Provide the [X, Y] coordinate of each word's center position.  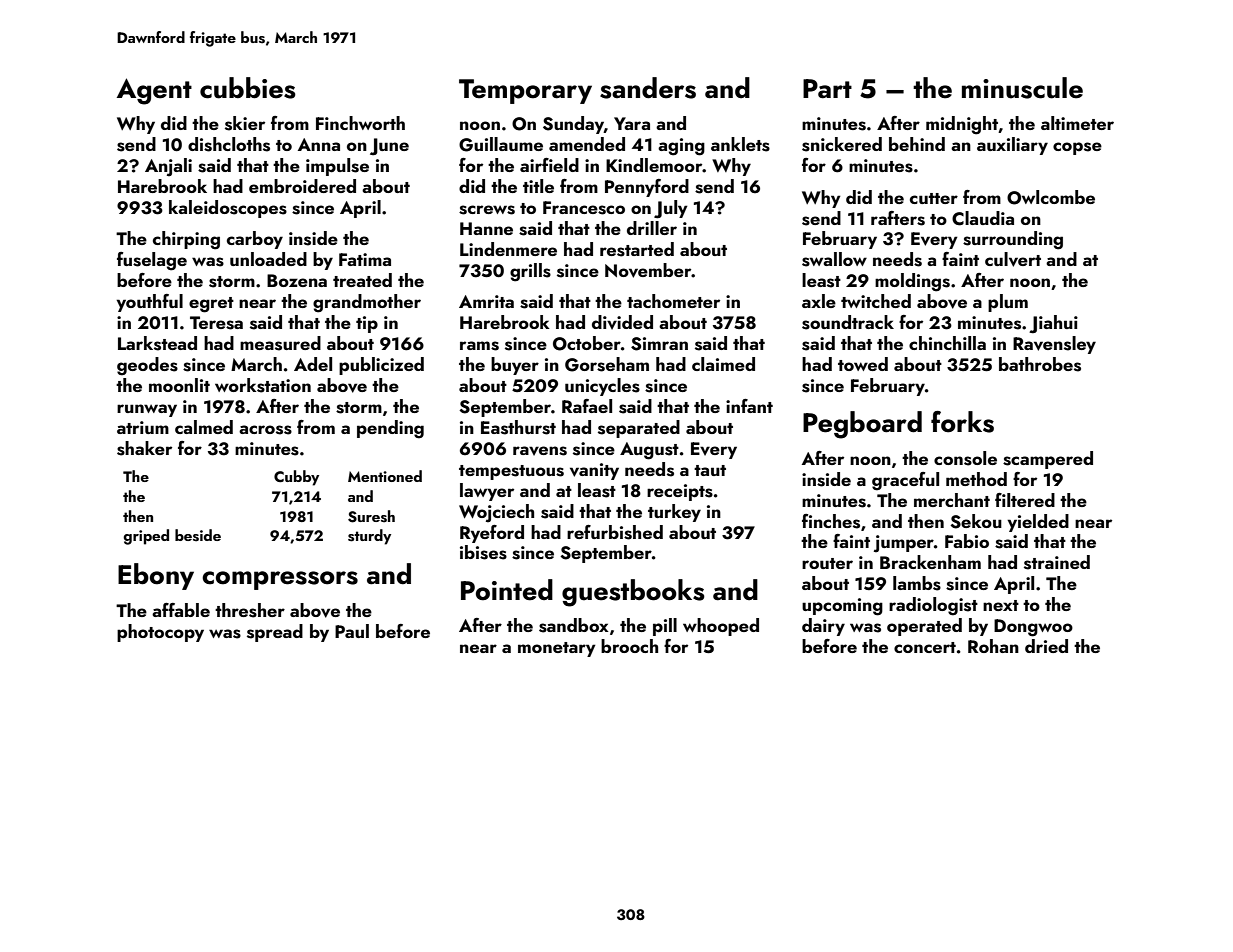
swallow [834, 259]
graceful [905, 481]
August [649, 451]
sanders [648, 88]
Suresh [371, 516]
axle [819, 301]
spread [275, 633]
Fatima [365, 259]
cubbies [248, 88]
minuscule [1022, 88]
